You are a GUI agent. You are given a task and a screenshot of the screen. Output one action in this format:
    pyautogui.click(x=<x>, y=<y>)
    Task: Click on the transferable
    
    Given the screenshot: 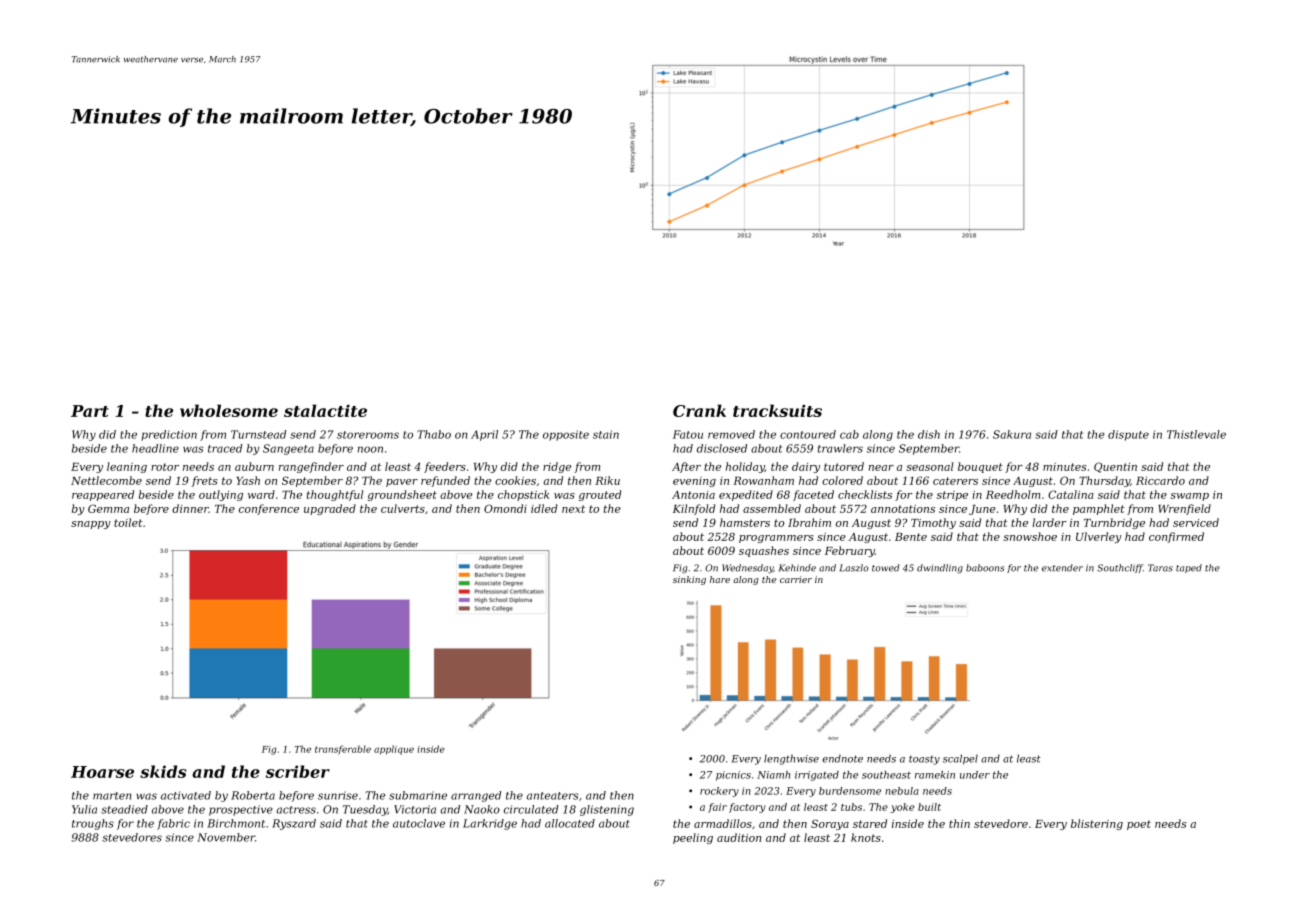 What is the action you would take?
    pyautogui.click(x=343, y=750)
